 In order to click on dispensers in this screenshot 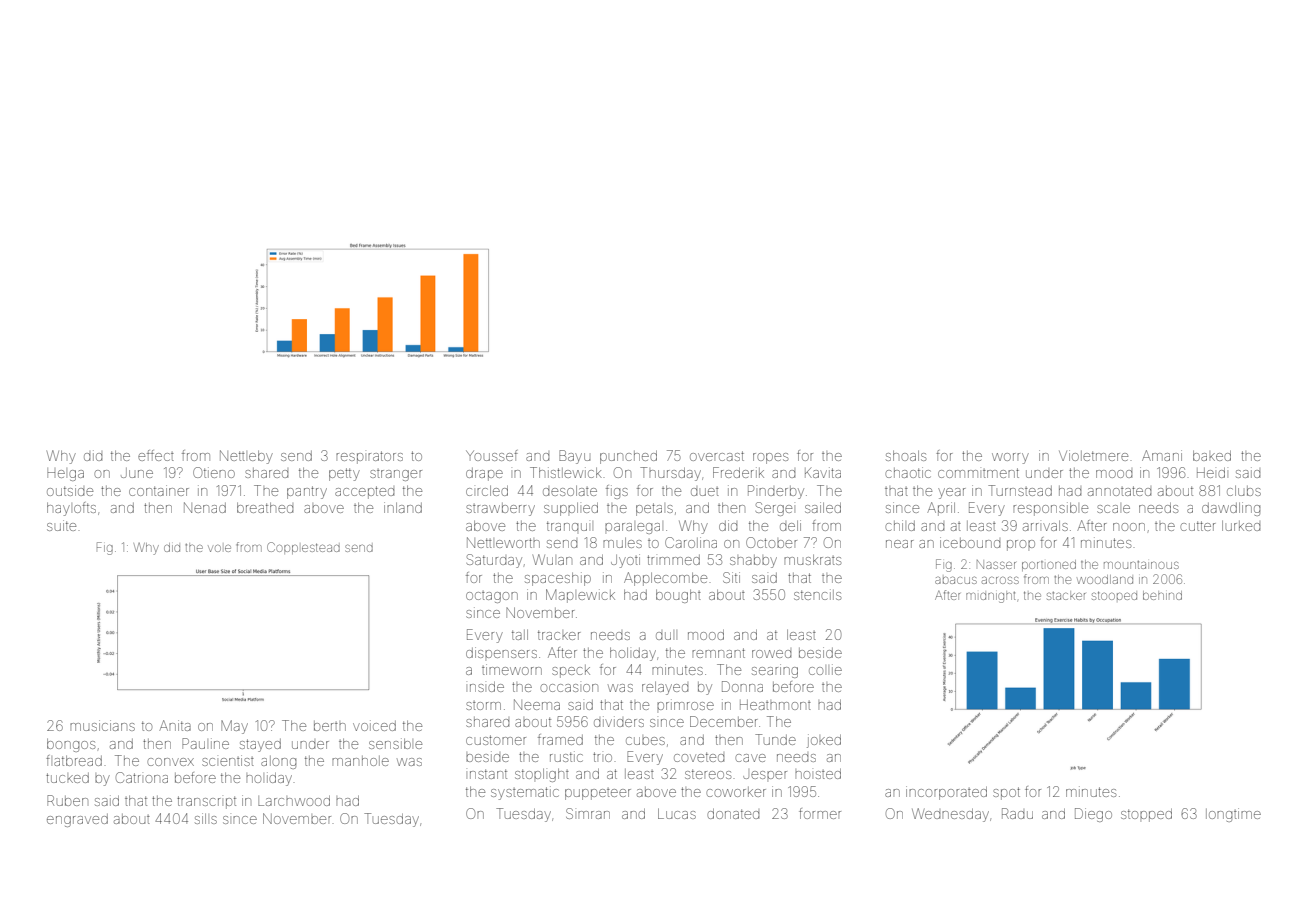, I will do `click(501, 652)`.
